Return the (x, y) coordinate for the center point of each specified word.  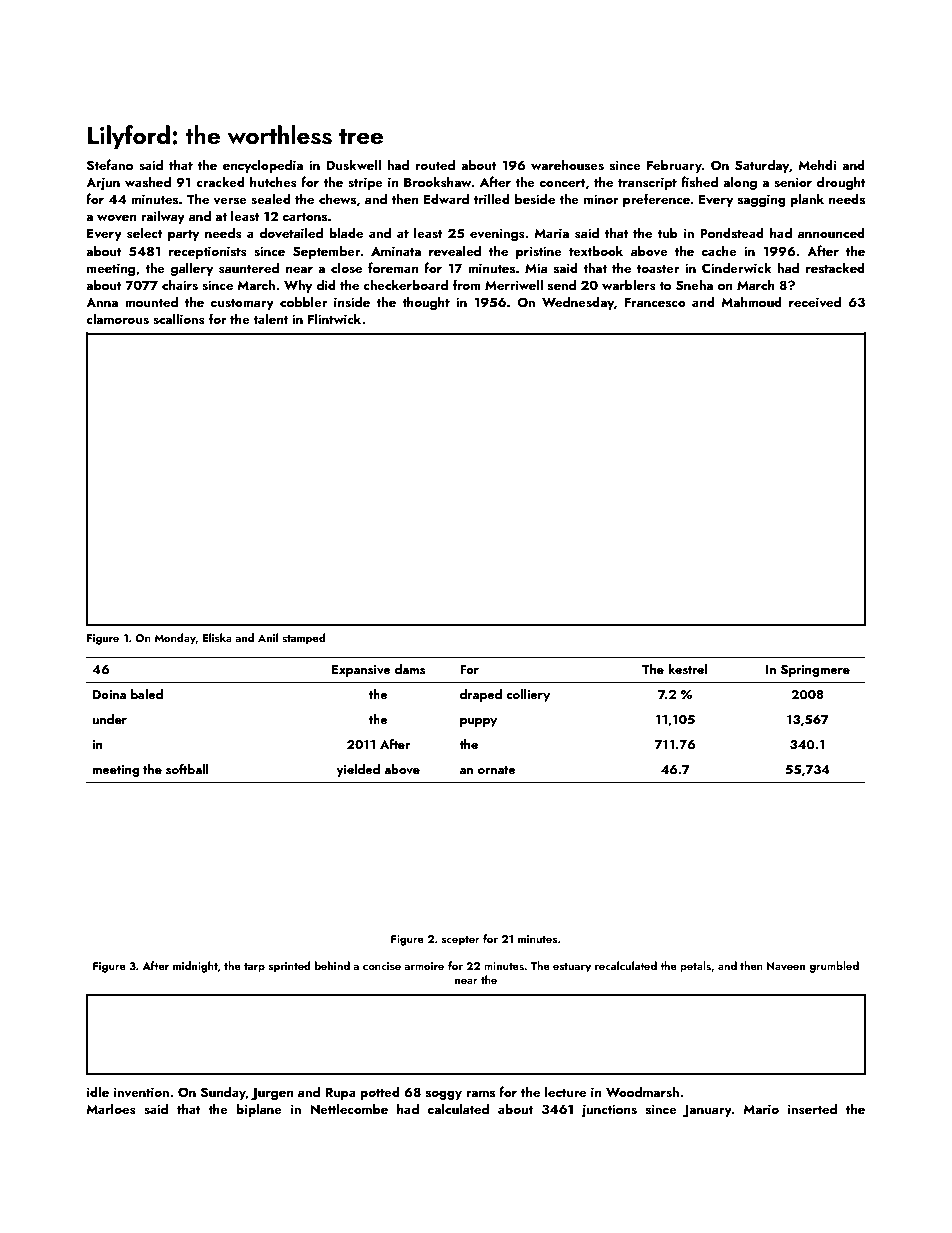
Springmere (815, 671)
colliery (528, 695)
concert (562, 183)
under (109, 719)
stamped (304, 639)
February (674, 166)
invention (141, 1092)
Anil (268, 637)
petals (695, 967)
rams (480, 1094)
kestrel (687, 669)
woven (116, 218)
